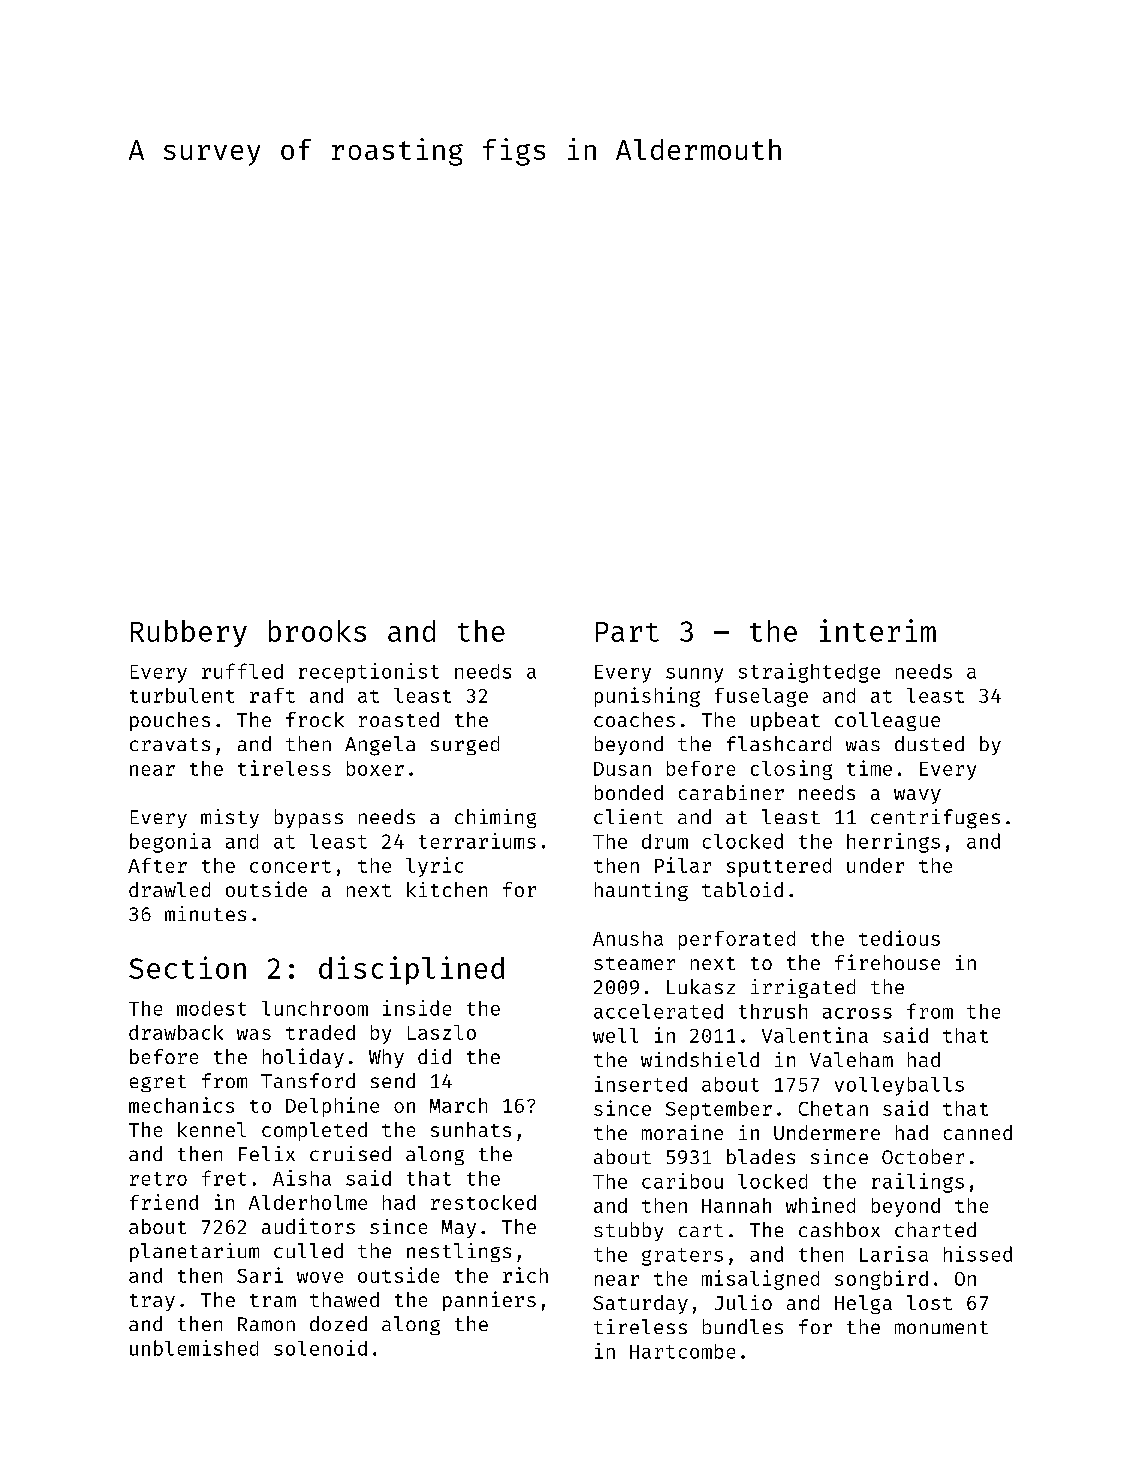 This screenshot has height=1479, width=1143. Describe the element at coordinates (317, 631) in the screenshot. I see `brooks` at that location.
